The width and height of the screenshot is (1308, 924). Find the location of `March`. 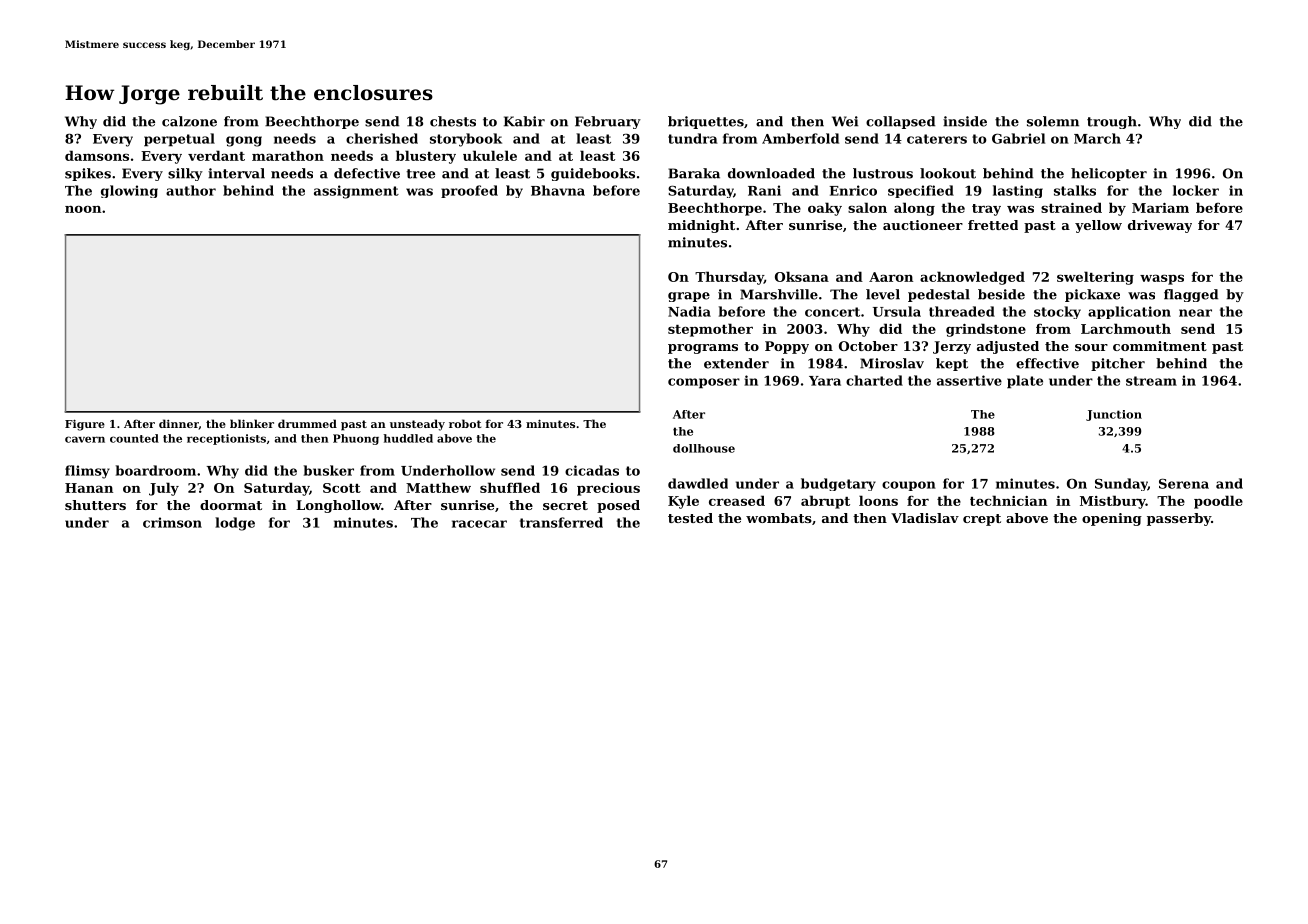

March is located at coordinates (1097, 138).
